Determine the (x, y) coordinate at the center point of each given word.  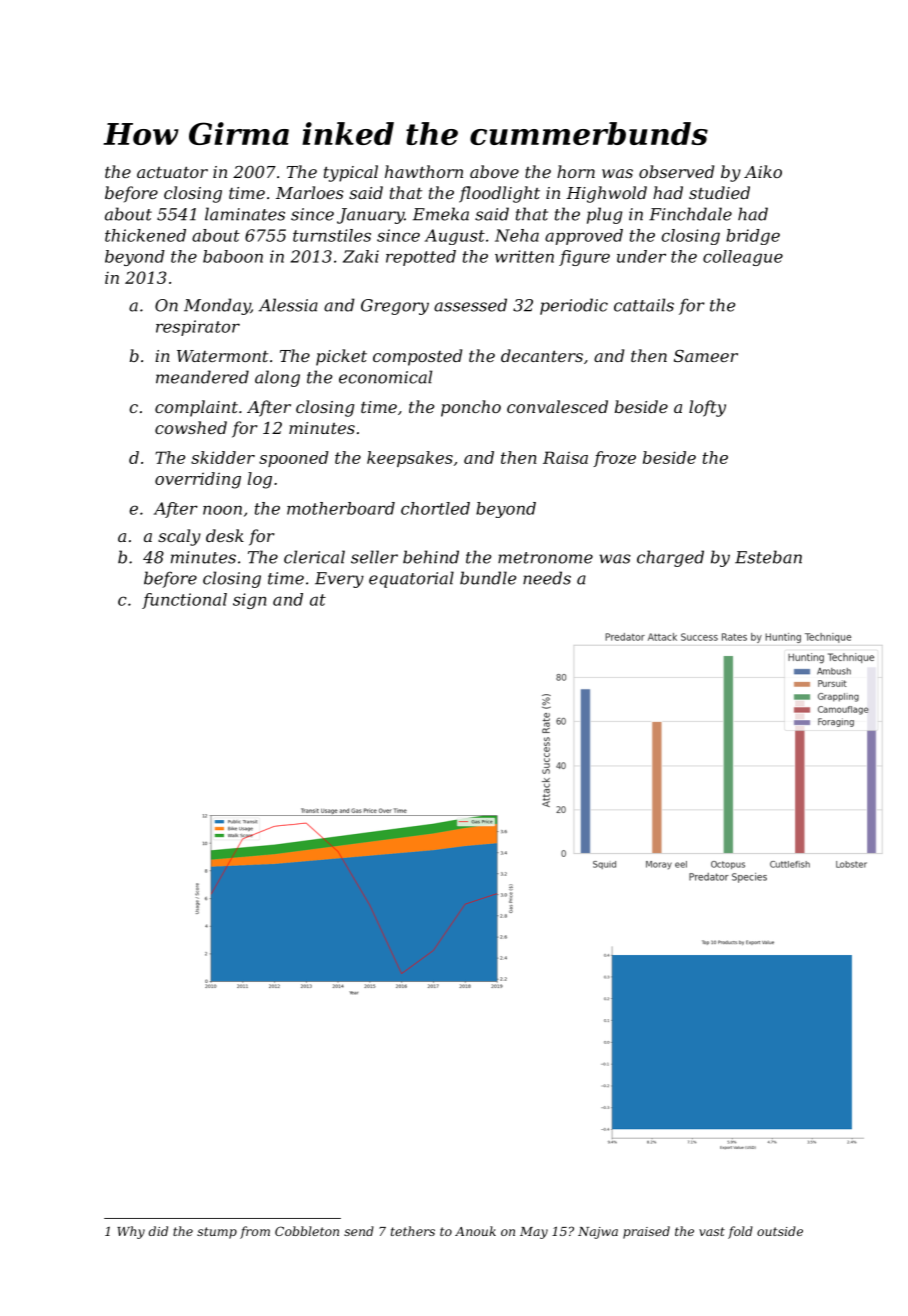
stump (217, 1233)
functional (184, 601)
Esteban (768, 557)
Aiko (763, 171)
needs (547, 578)
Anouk (475, 1231)
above (494, 171)
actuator (172, 172)
